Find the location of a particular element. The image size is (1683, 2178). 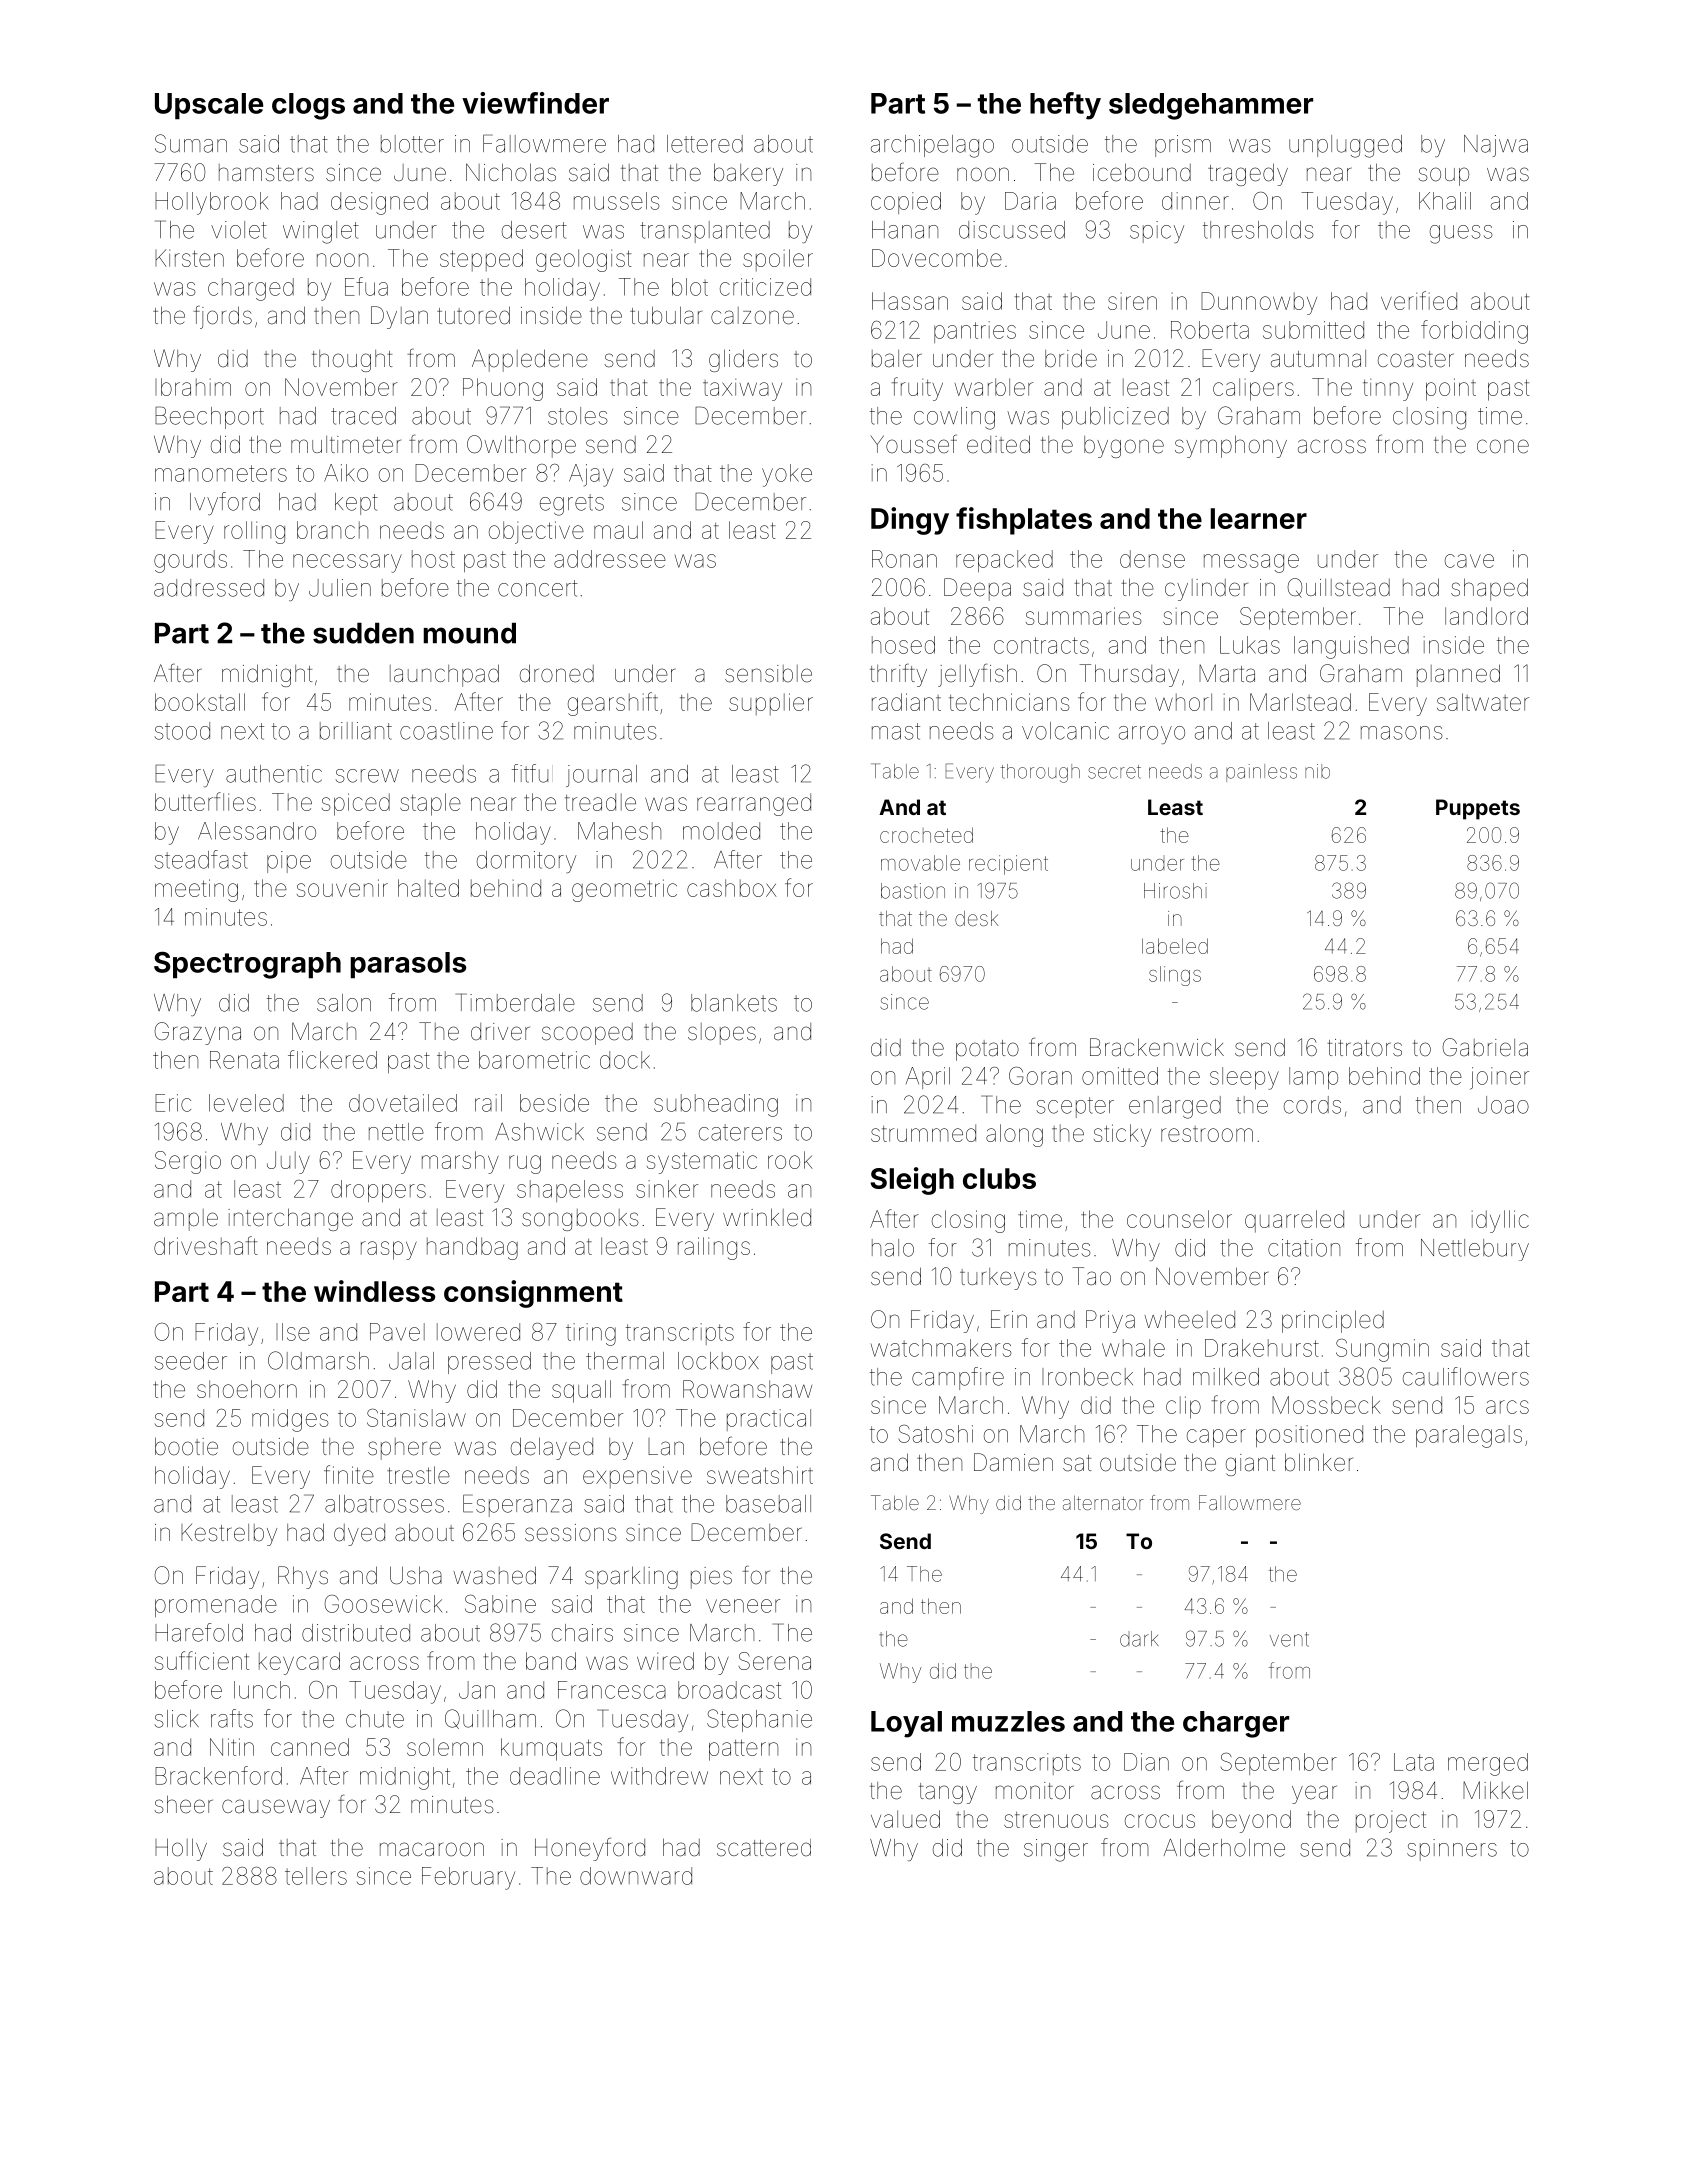

valued is located at coordinates (905, 1819).
